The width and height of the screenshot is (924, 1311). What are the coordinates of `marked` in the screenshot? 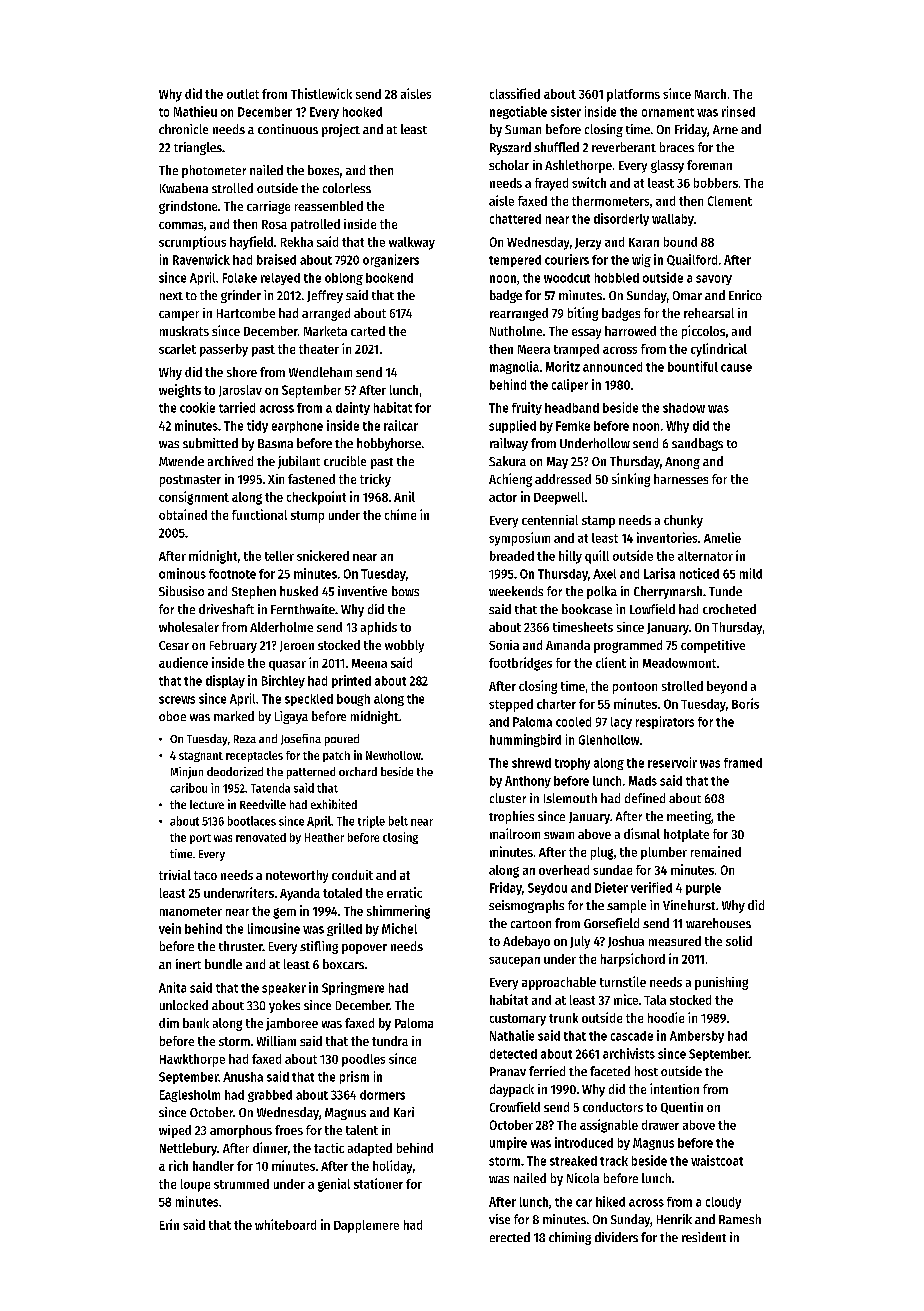 It's located at (234, 716).
